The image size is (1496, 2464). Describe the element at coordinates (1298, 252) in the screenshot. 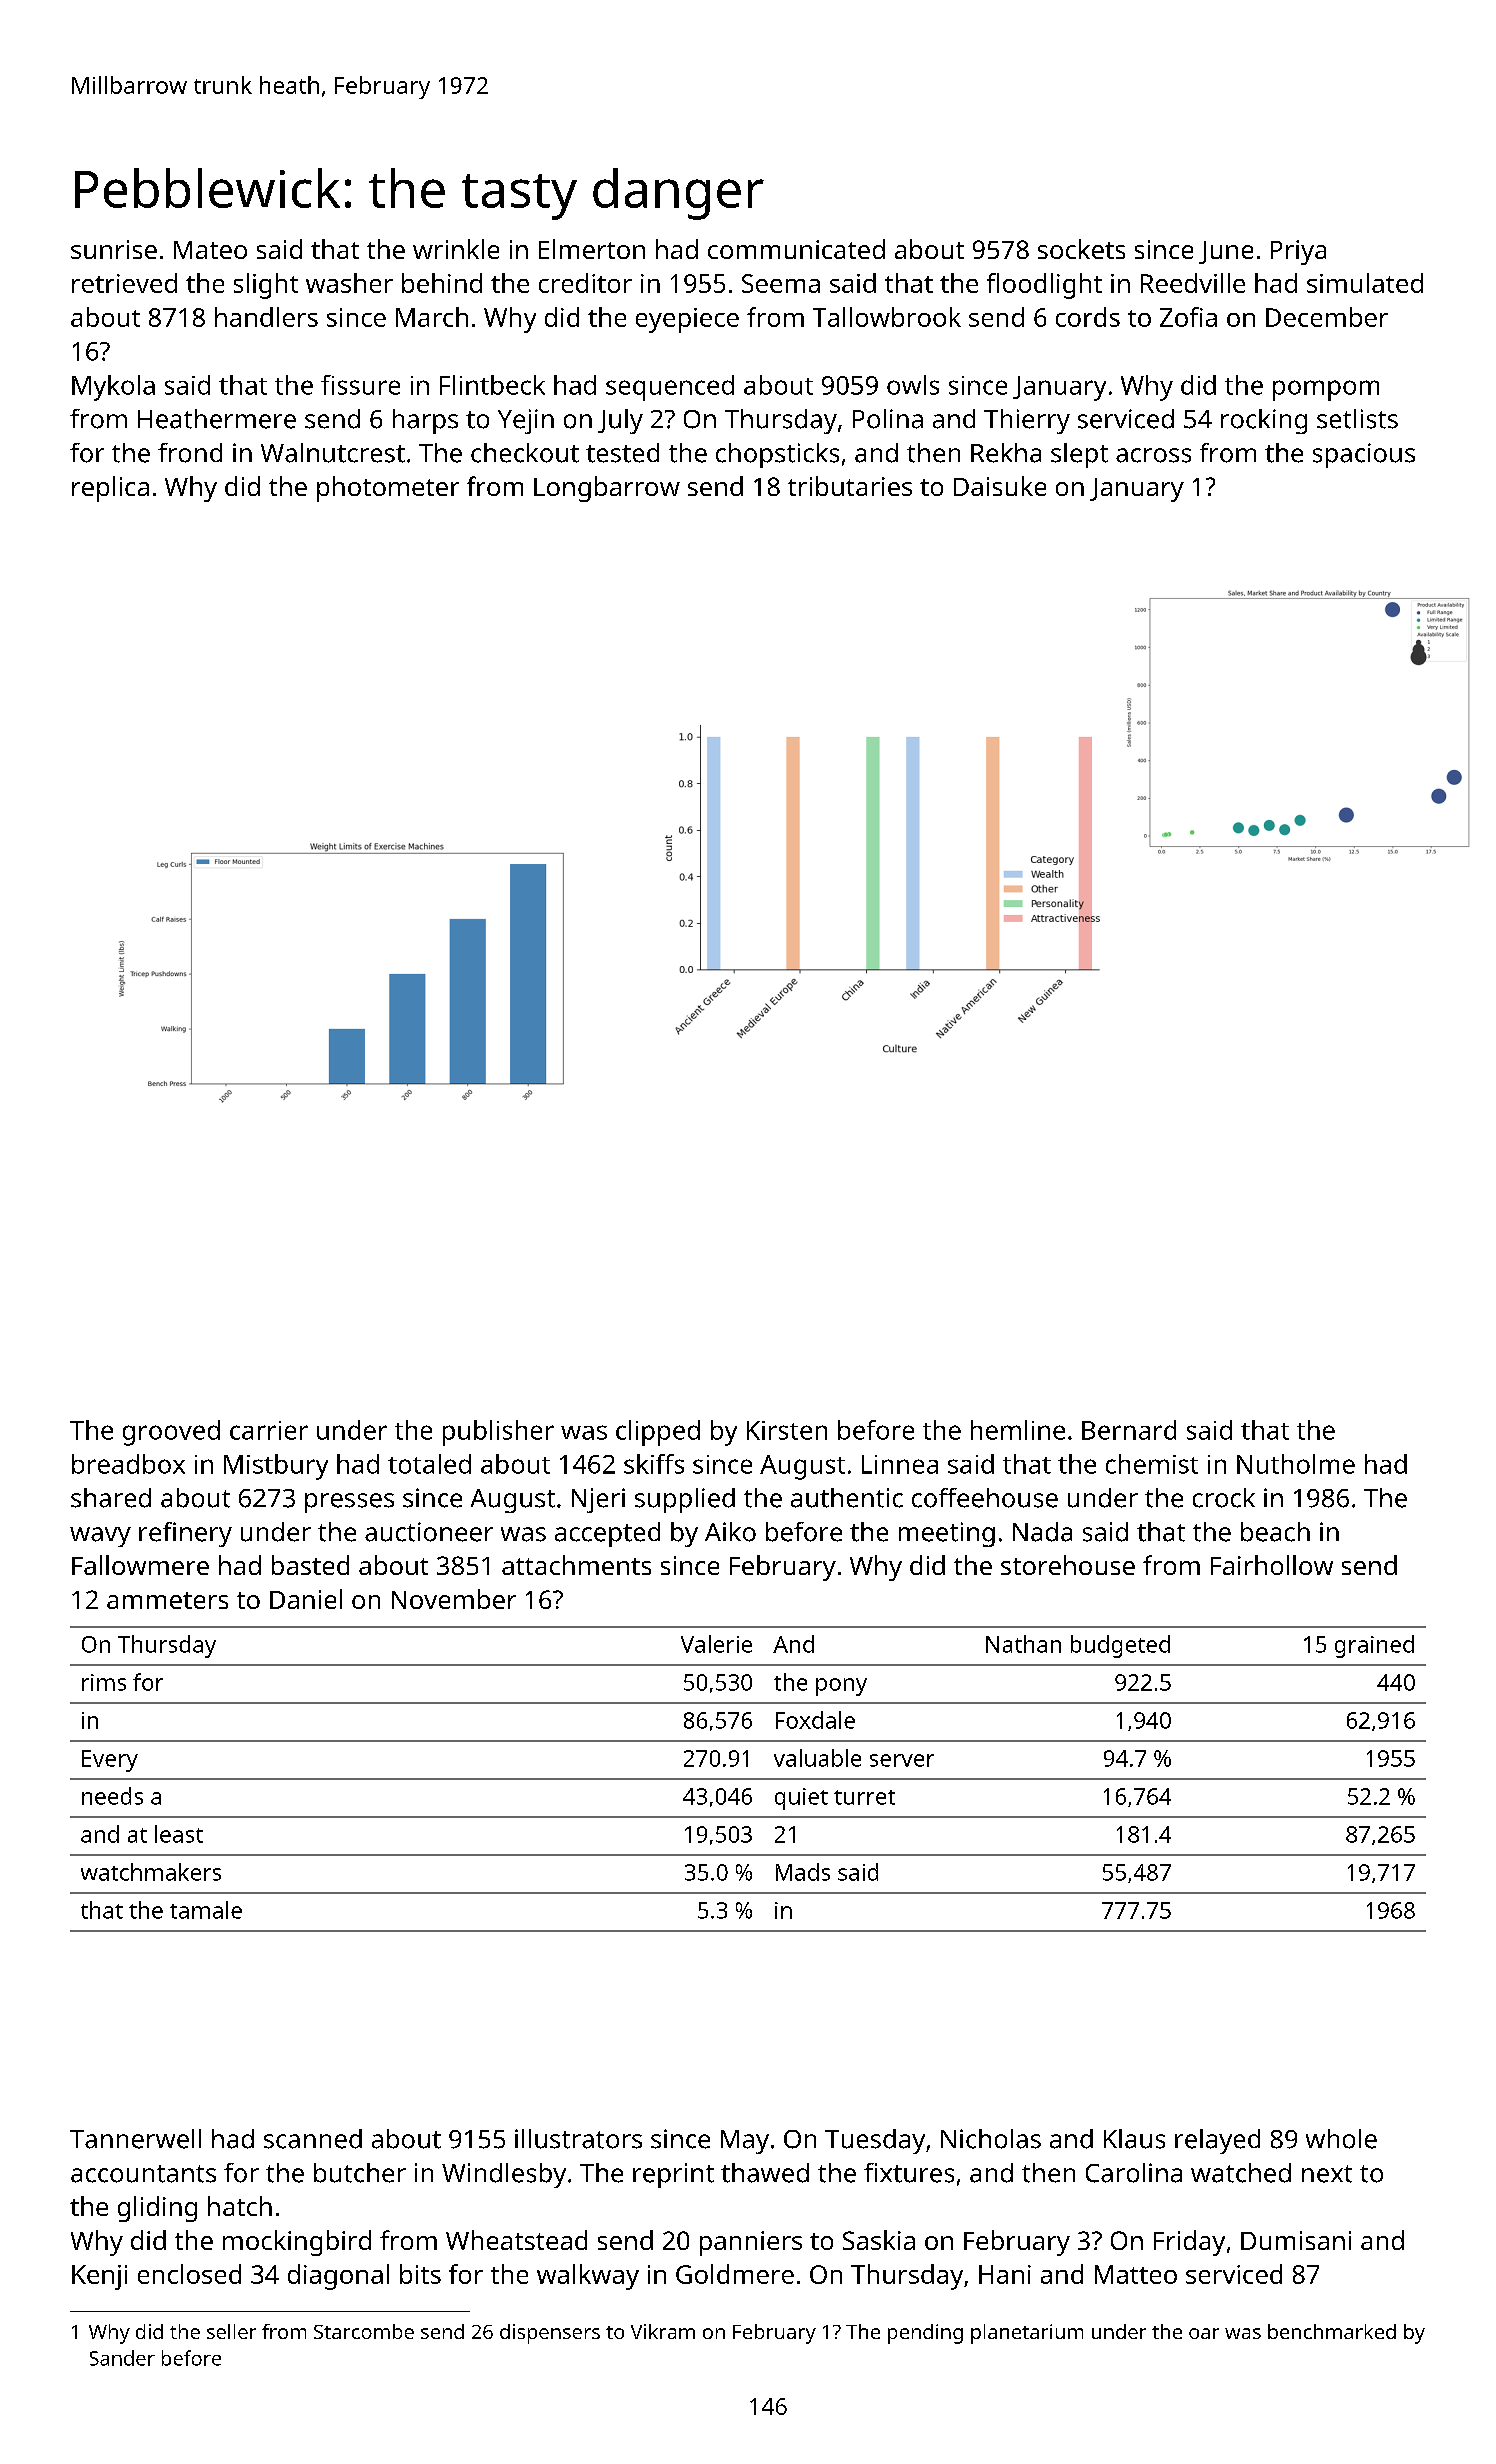

I see `Priya` at that location.
